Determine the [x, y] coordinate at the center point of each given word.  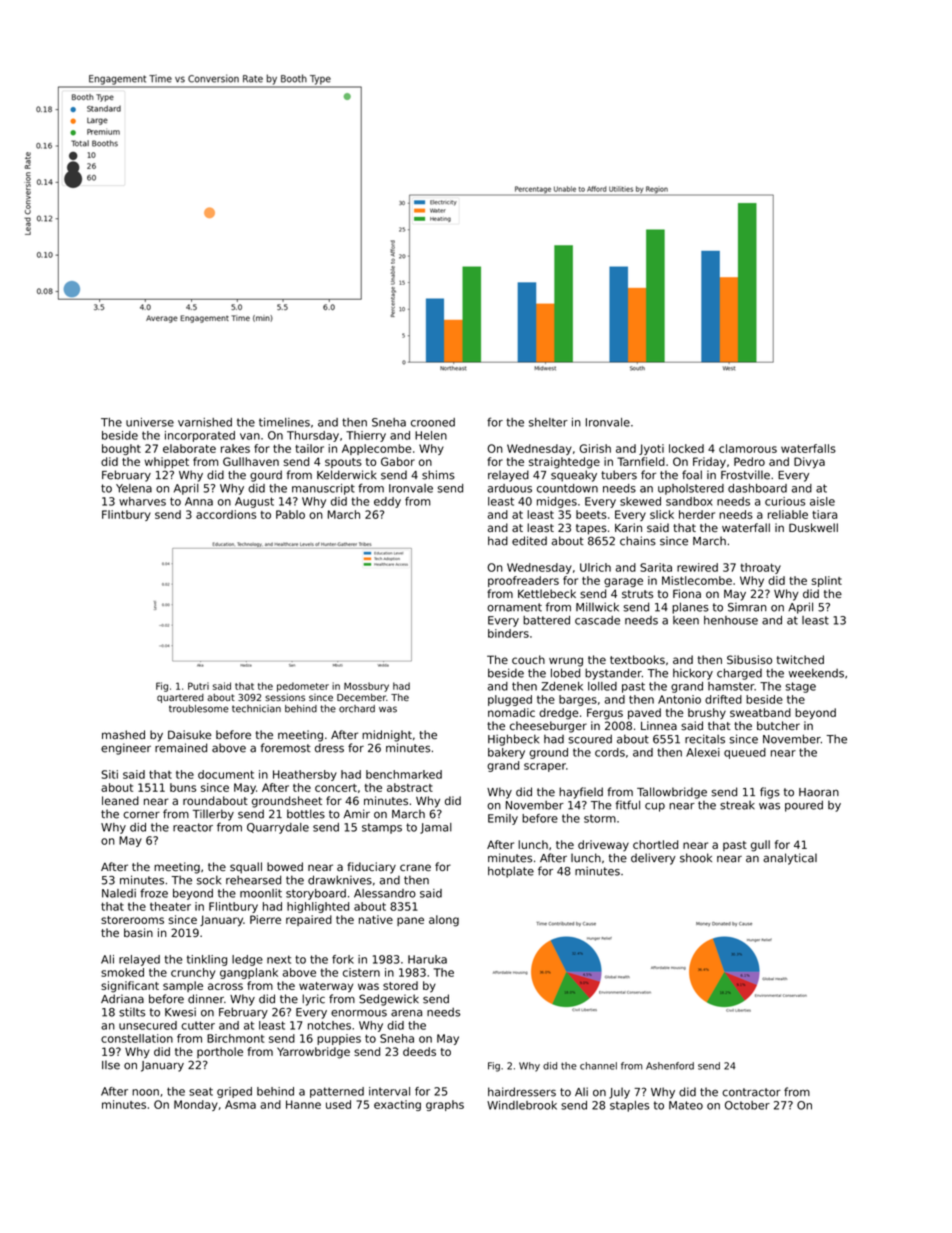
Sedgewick [389, 1000]
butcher [778, 725]
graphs [445, 1105]
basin [138, 932]
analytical [790, 859]
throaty [761, 568]
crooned [433, 422]
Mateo [686, 1105]
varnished [205, 422]
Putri [198, 686]
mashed [123, 734]
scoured [590, 739]
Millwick [597, 607]
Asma [240, 1104]
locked [686, 448]
